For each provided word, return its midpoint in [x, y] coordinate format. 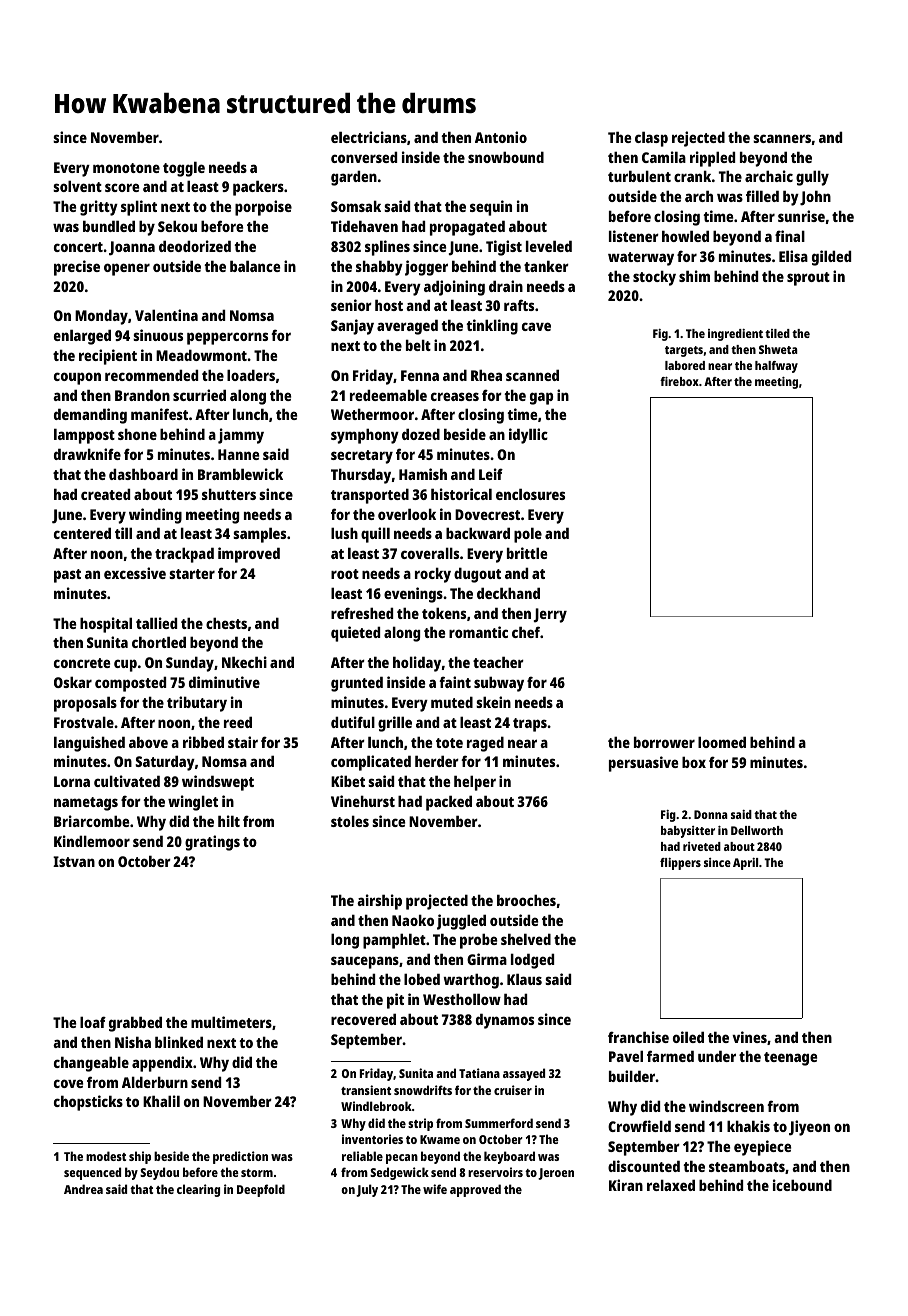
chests [226, 623]
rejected [698, 139]
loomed [722, 742]
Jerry [550, 615]
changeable [91, 1064]
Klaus [524, 979]
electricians [369, 137]
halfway [776, 367]
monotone [126, 168]
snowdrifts [423, 1090]
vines [749, 1037]
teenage [790, 1059]
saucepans [365, 962]
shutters [229, 494]
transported [370, 496]
